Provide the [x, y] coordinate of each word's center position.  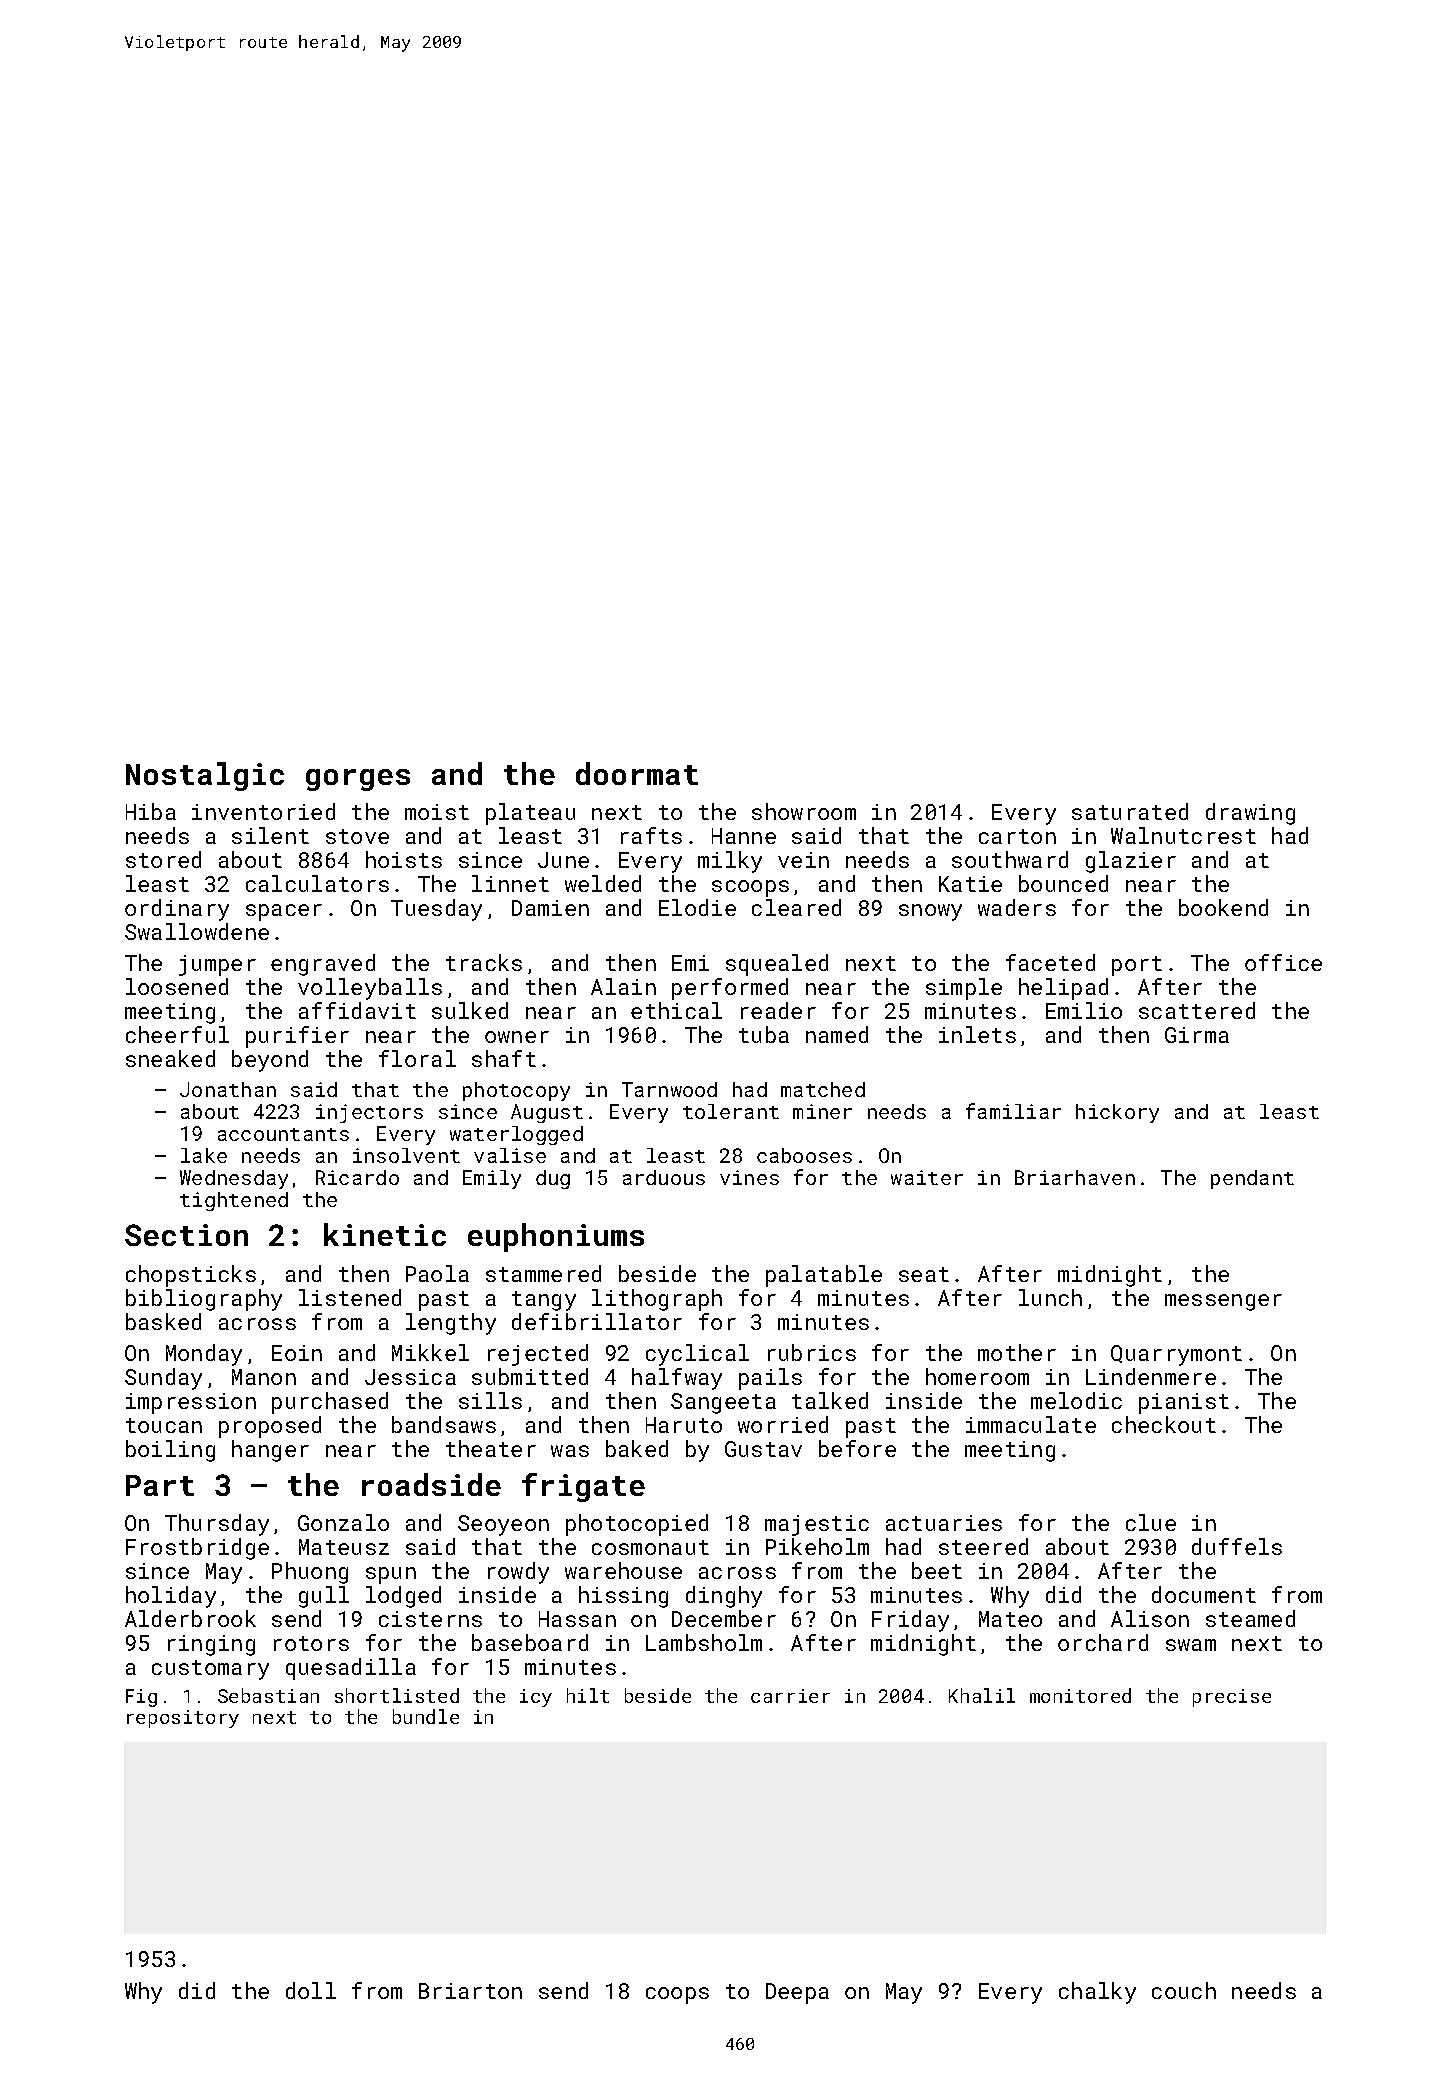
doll [311, 1990]
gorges [358, 780]
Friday [910, 1621]
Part [160, 1485]
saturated [1130, 811]
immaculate [1031, 1424]
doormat [637, 773]
